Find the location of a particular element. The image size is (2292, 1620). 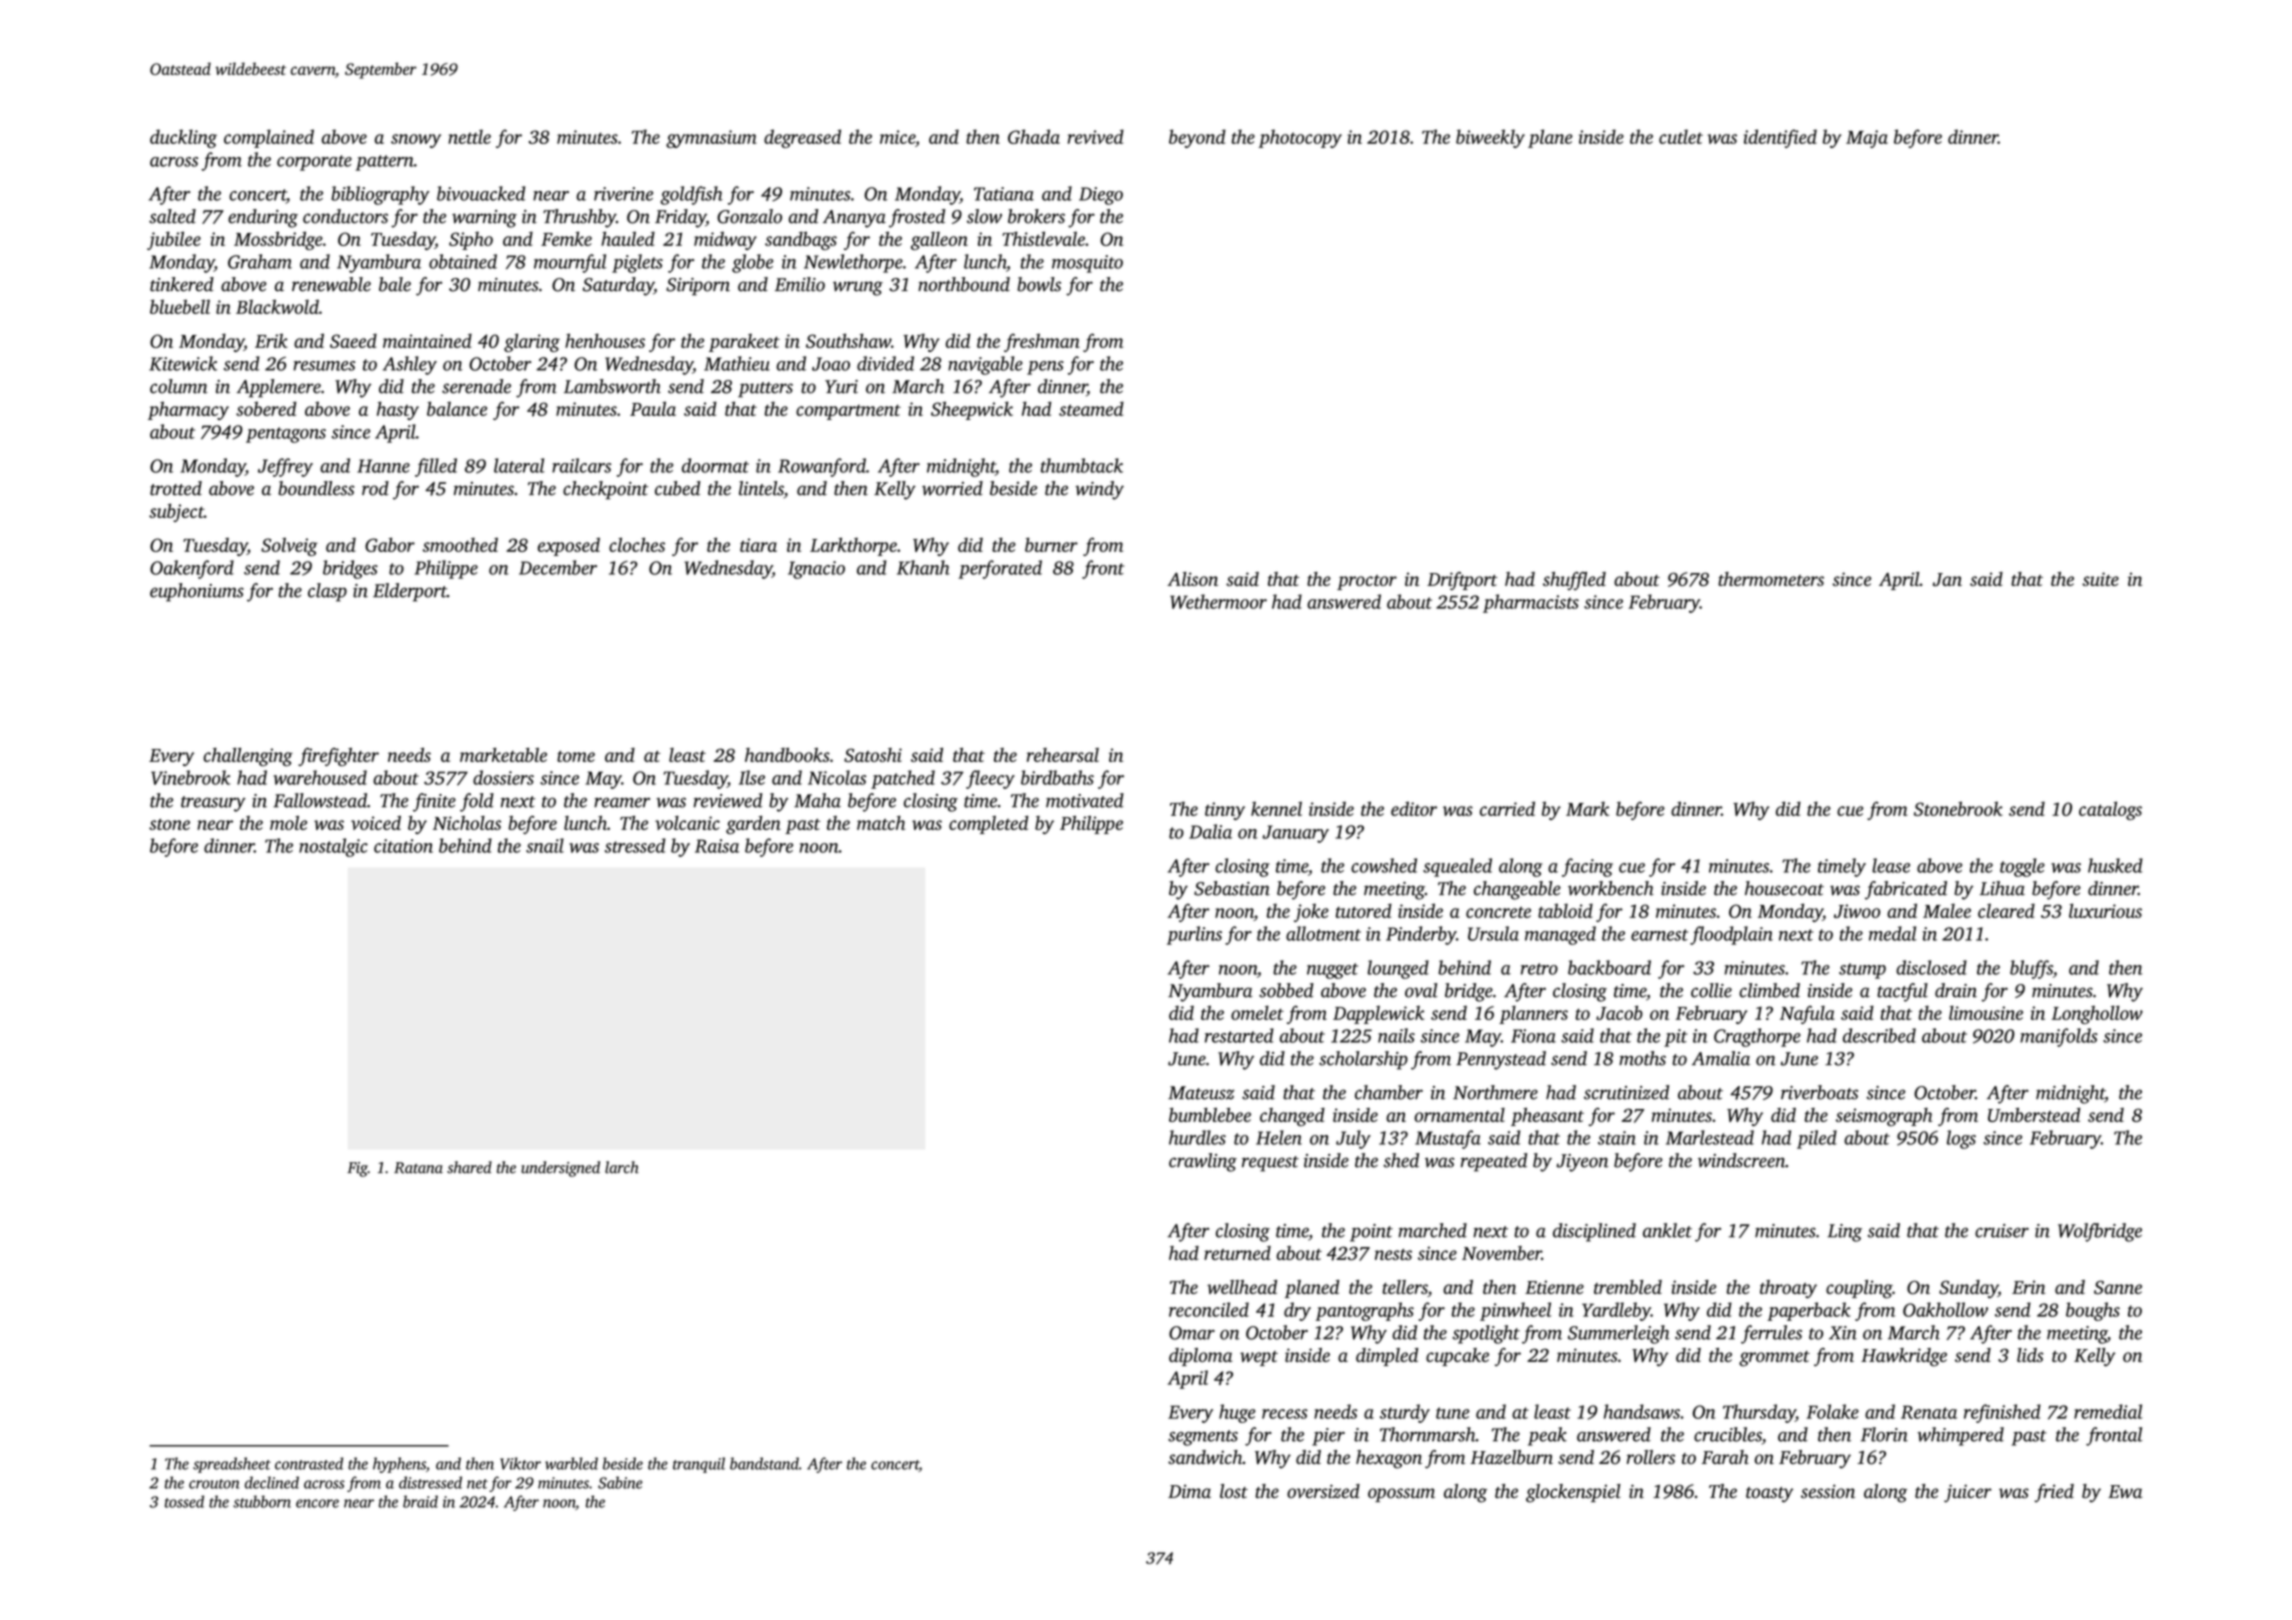

cutlet is located at coordinates (1681, 136).
